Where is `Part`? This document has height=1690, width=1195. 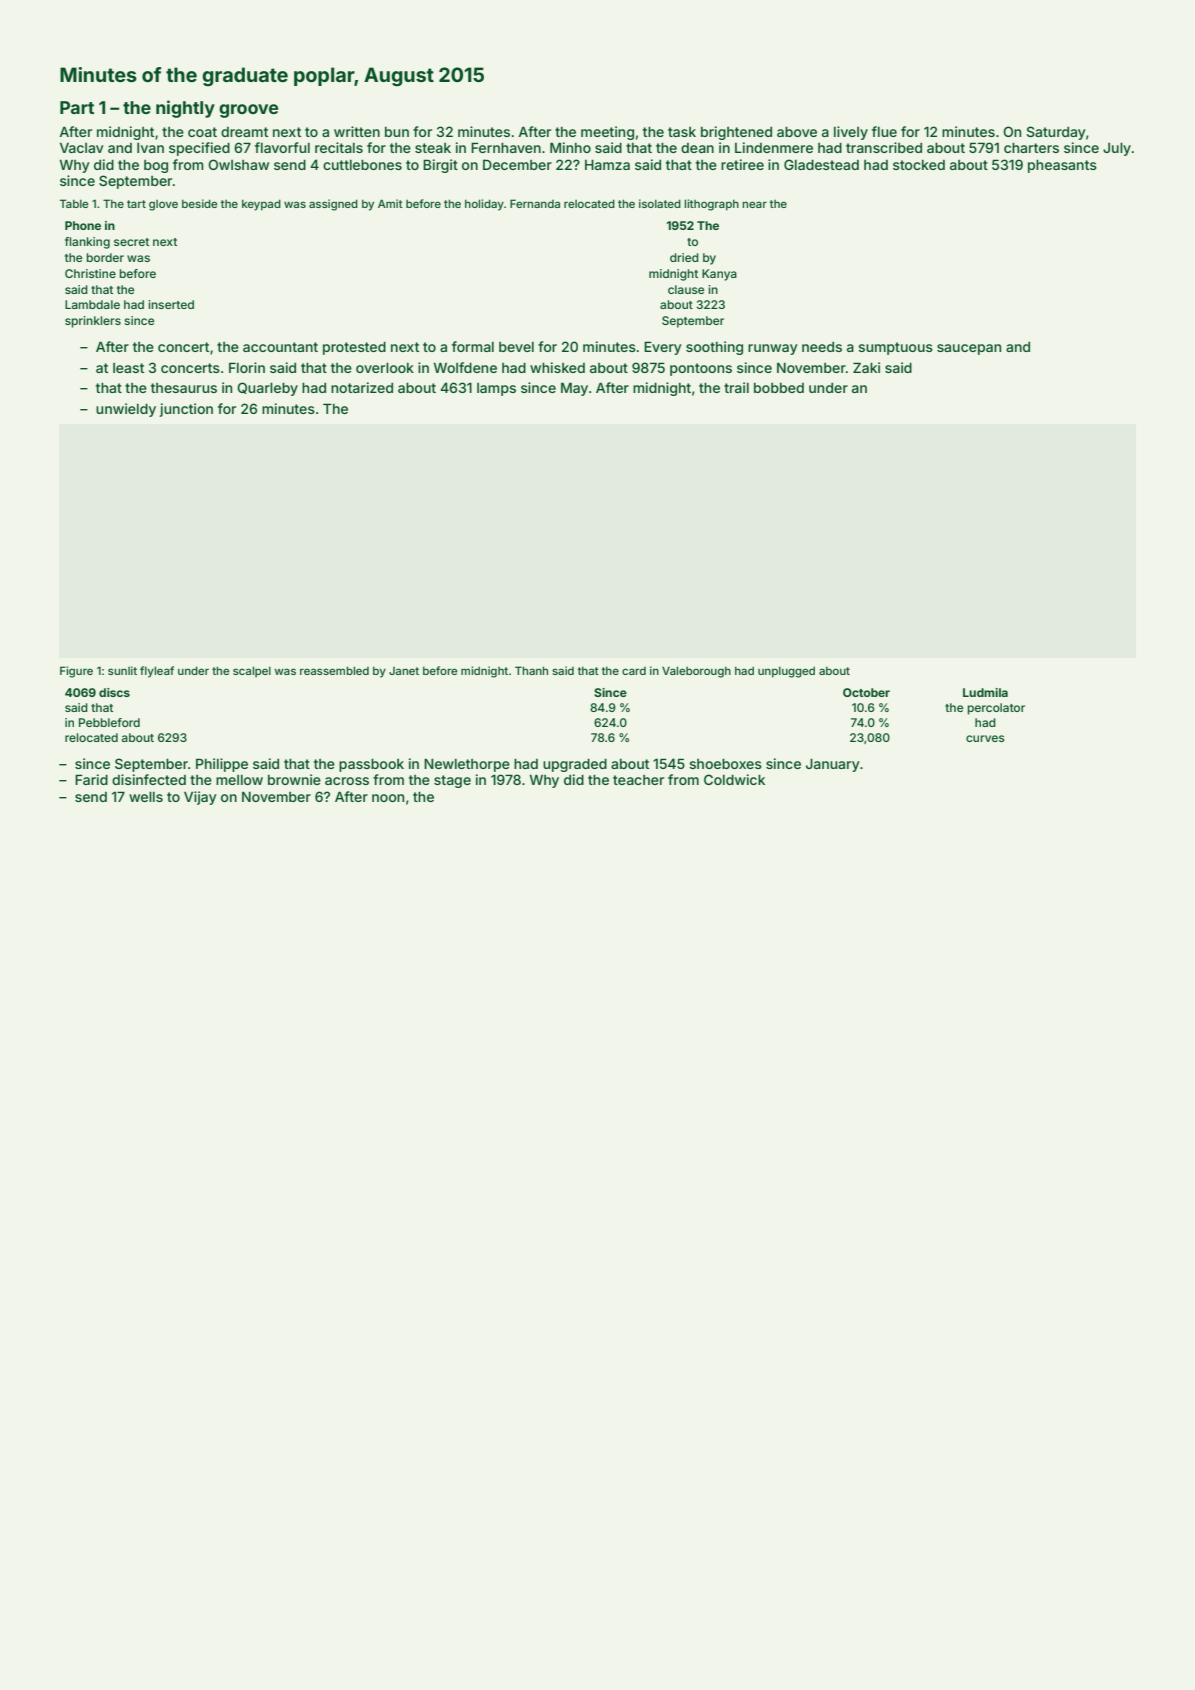
Part is located at coordinates (77, 107).
